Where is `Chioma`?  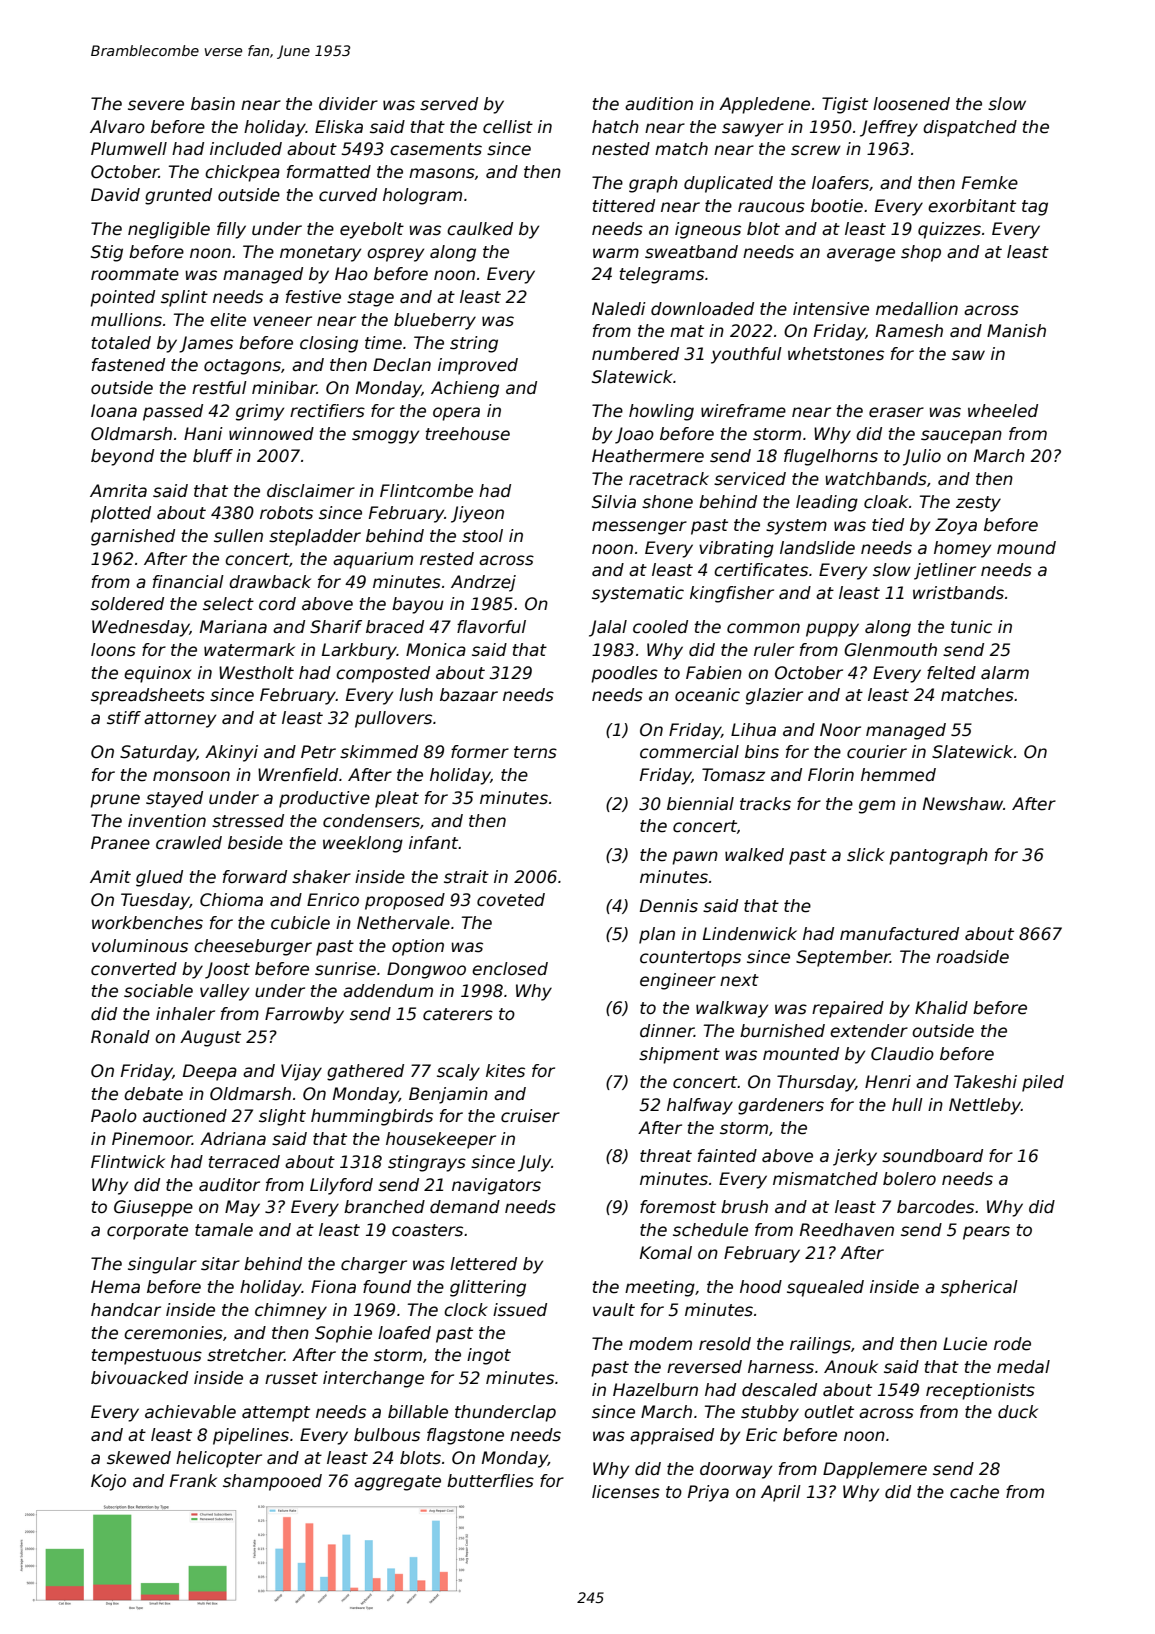 Chioma is located at coordinates (231, 900).
